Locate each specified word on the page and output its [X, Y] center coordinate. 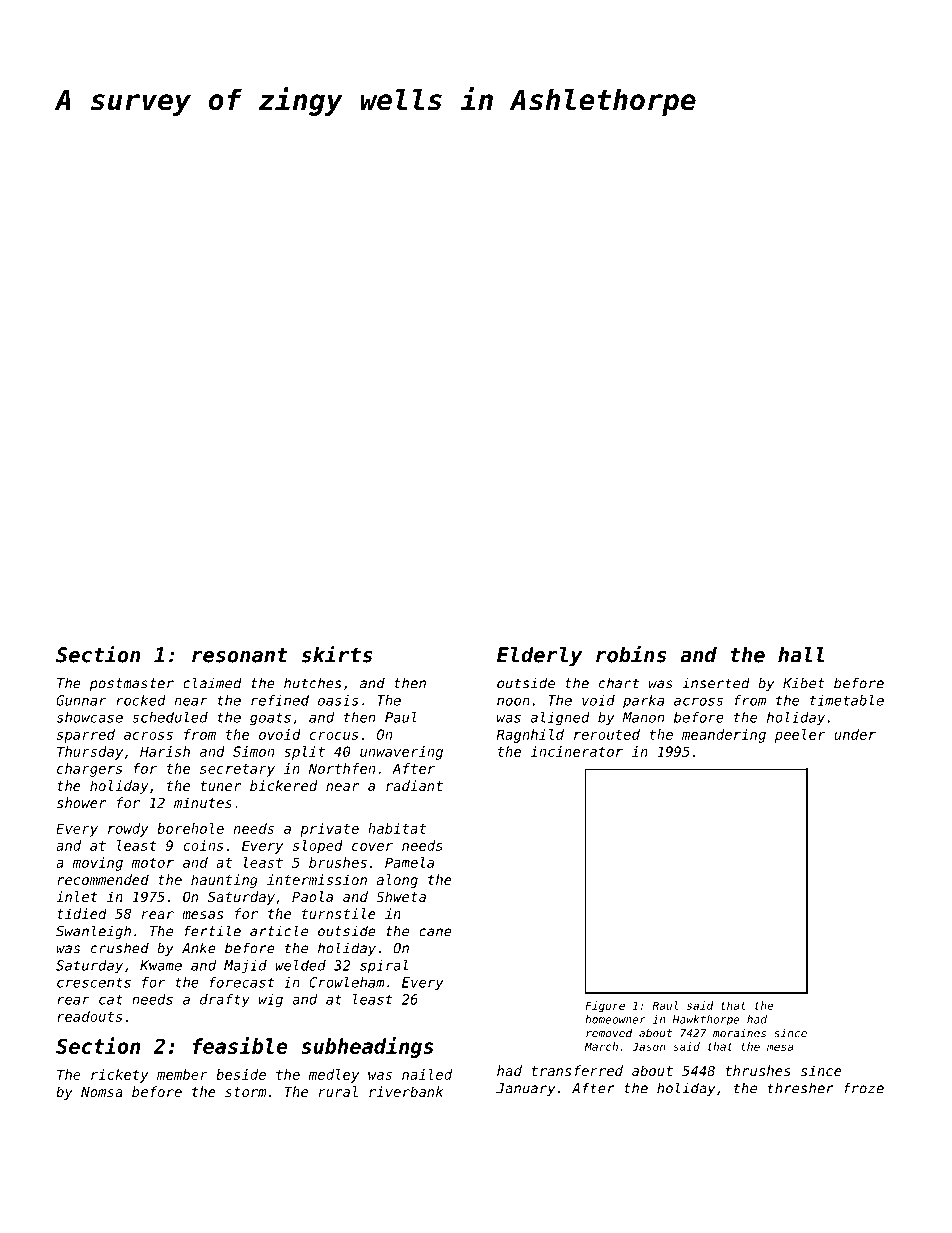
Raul [665, 1005]
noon [513, 701]
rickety [120, 1076]
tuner [221, 786]
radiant [414, 785]
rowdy [128, 830]
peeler [800, 736]
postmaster [132, 684]
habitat [397, 828]
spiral [384, 966]
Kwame [161, 965]
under [855, 734]
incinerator [577, 751]
